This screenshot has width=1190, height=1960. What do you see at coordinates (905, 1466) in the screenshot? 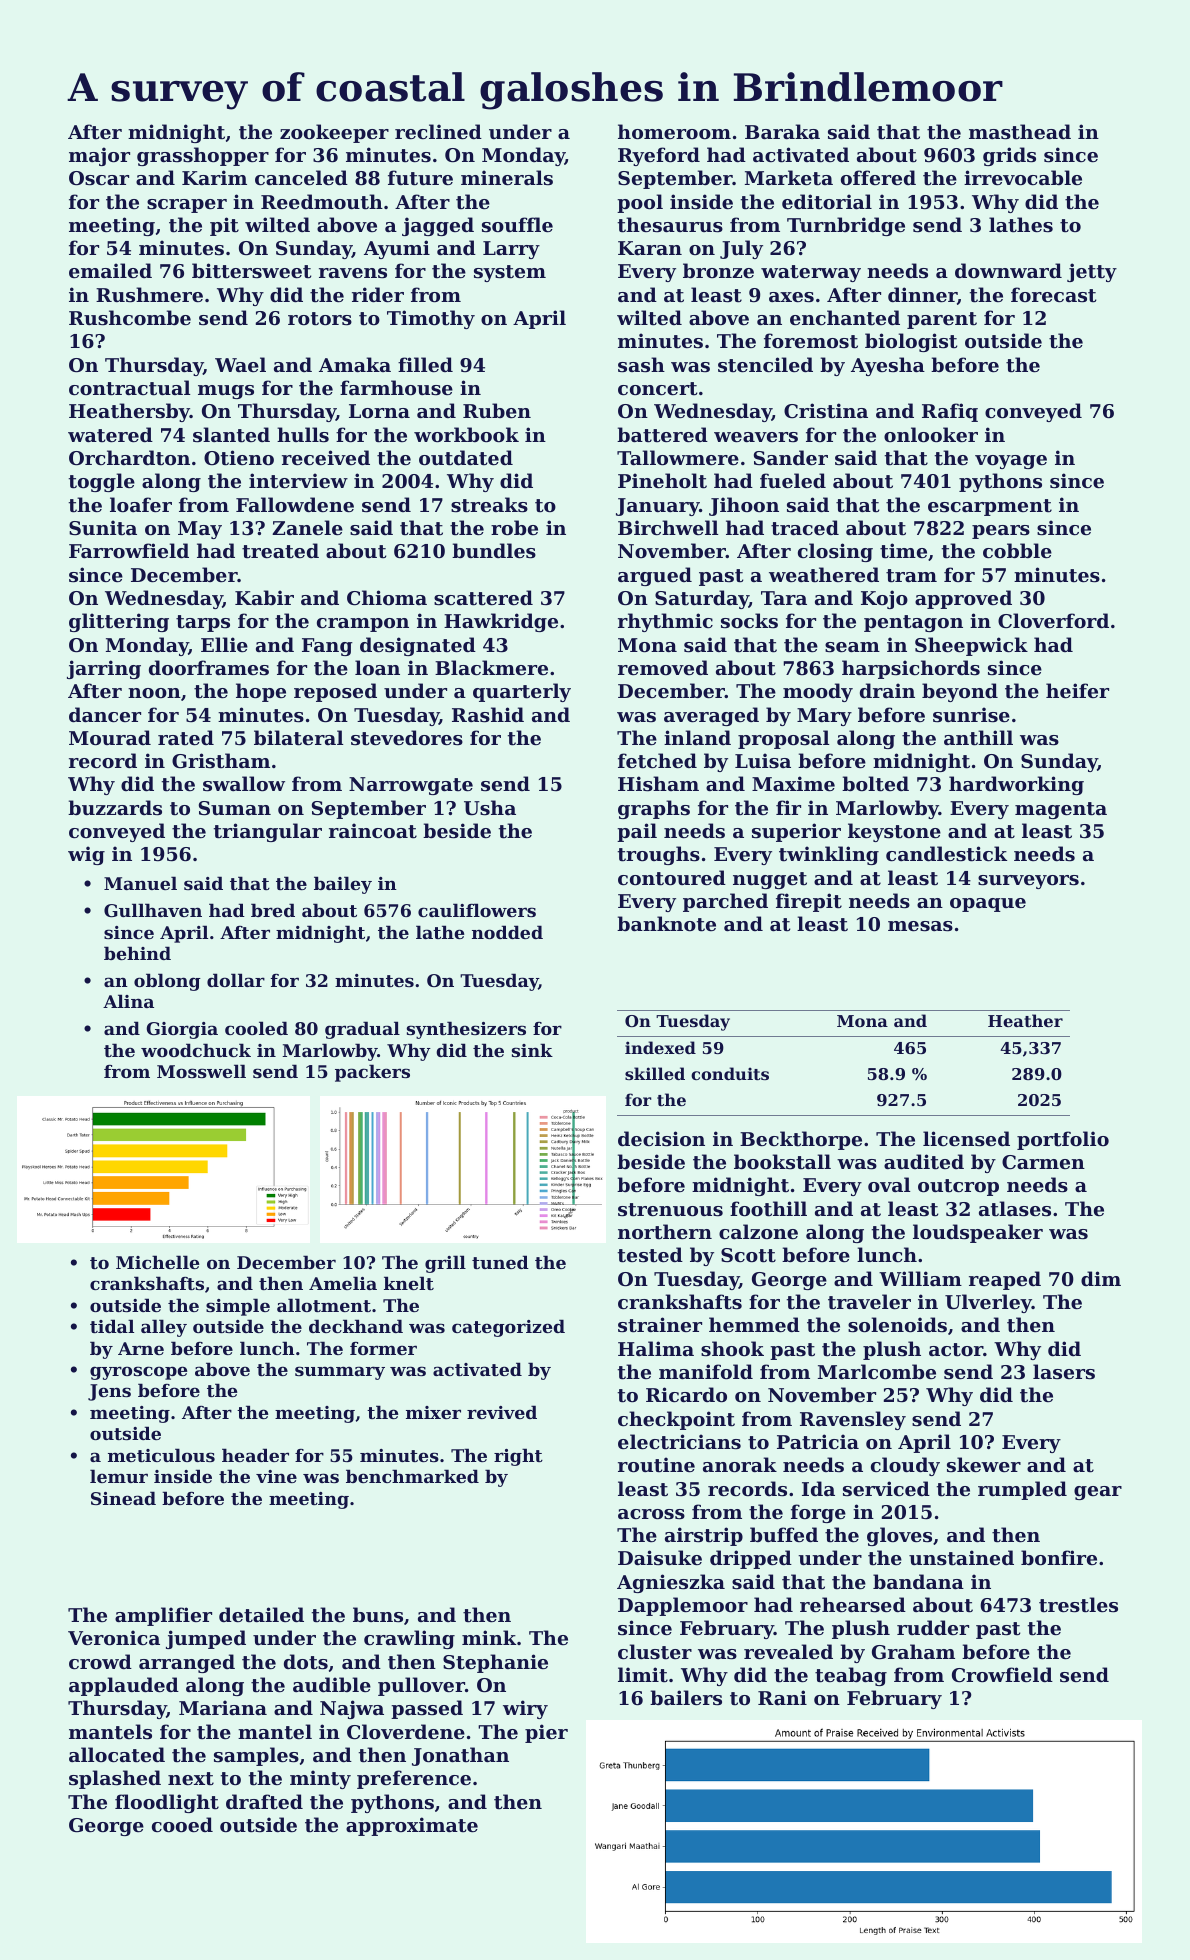
I see `cloudy` at bounding box center [905, 1466].
